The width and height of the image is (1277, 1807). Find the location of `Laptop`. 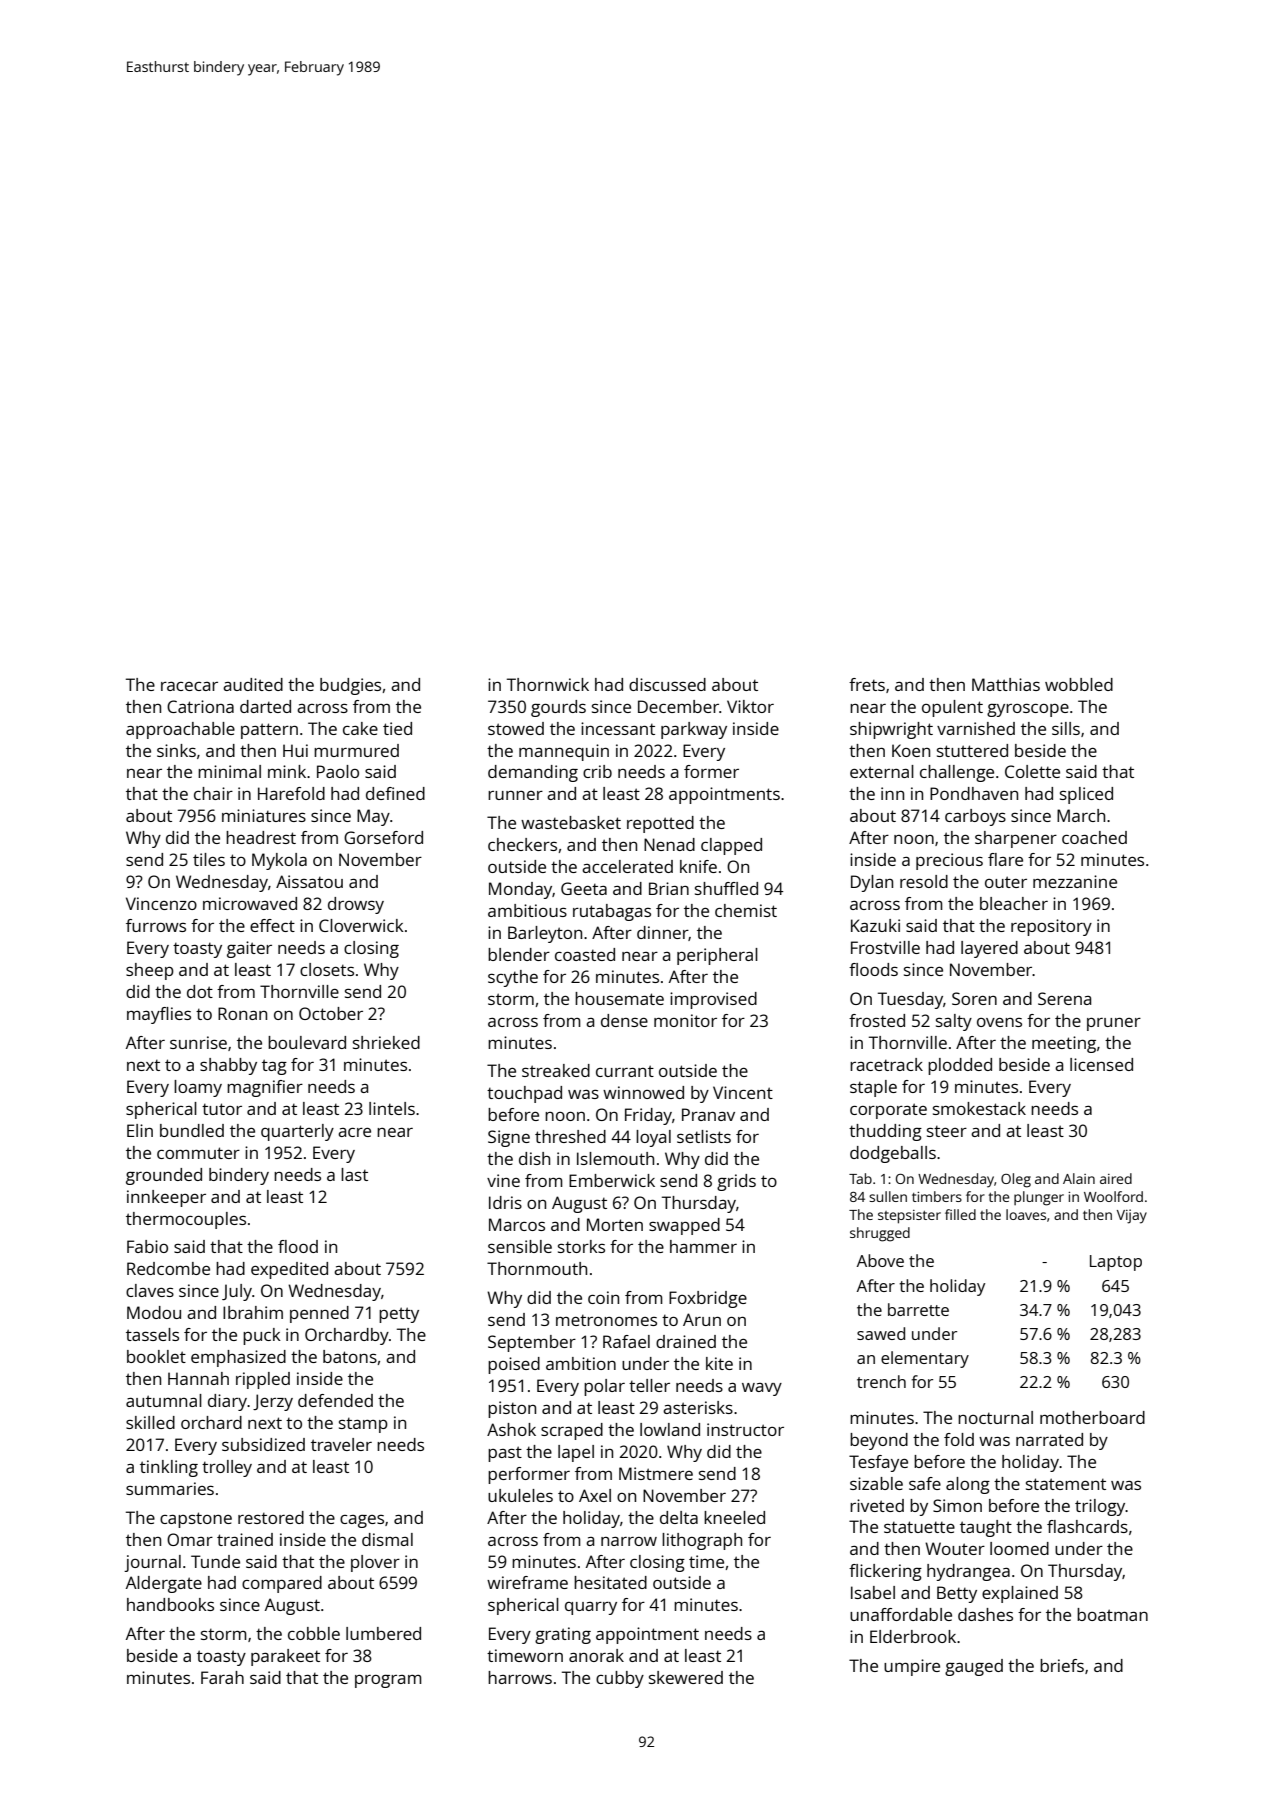

Laptop is located at coordinates (1116, 1263).
